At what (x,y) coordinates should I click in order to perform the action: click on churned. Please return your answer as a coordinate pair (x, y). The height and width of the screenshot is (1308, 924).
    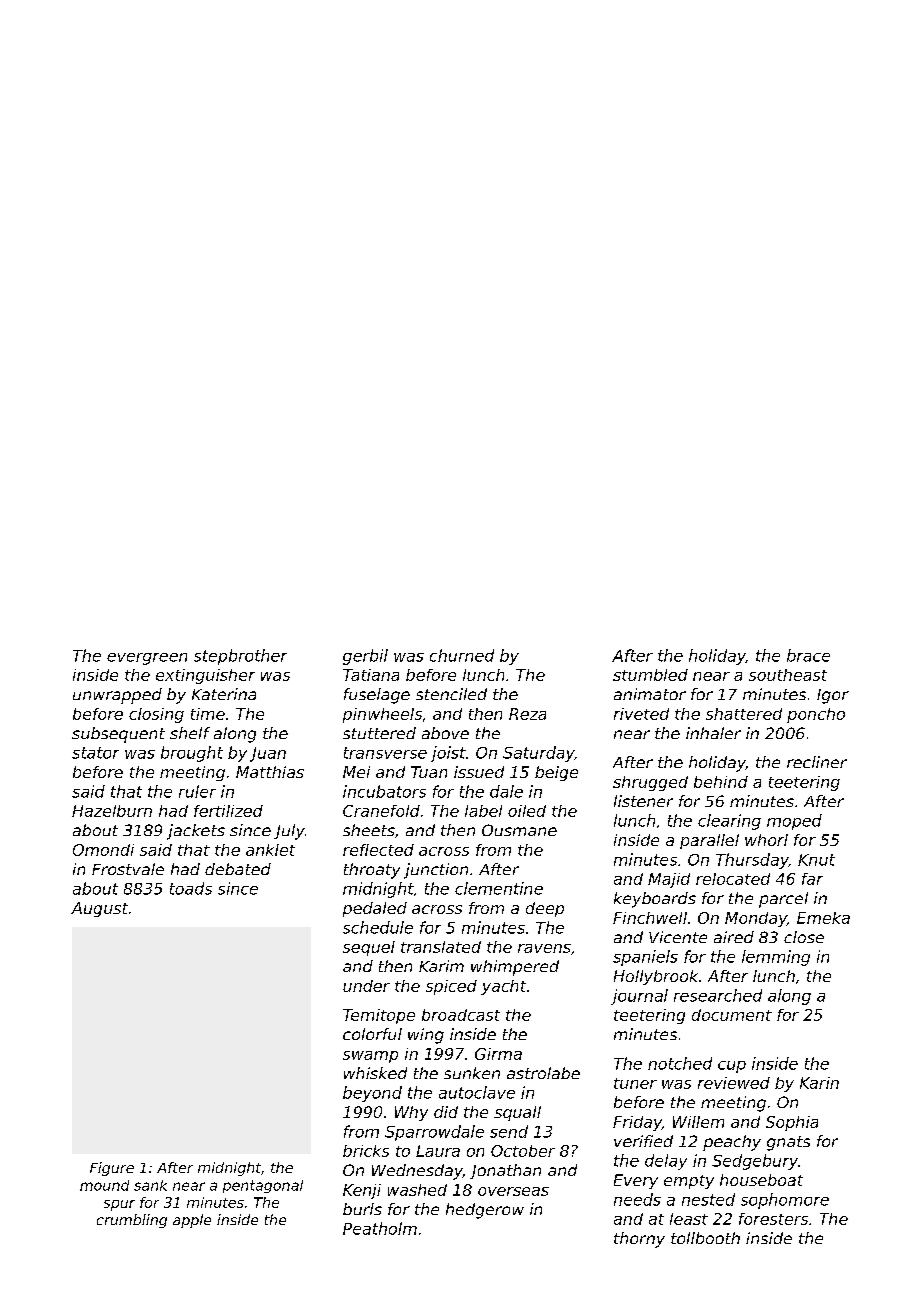
    Looking at the image, I should click on (462, 655).
